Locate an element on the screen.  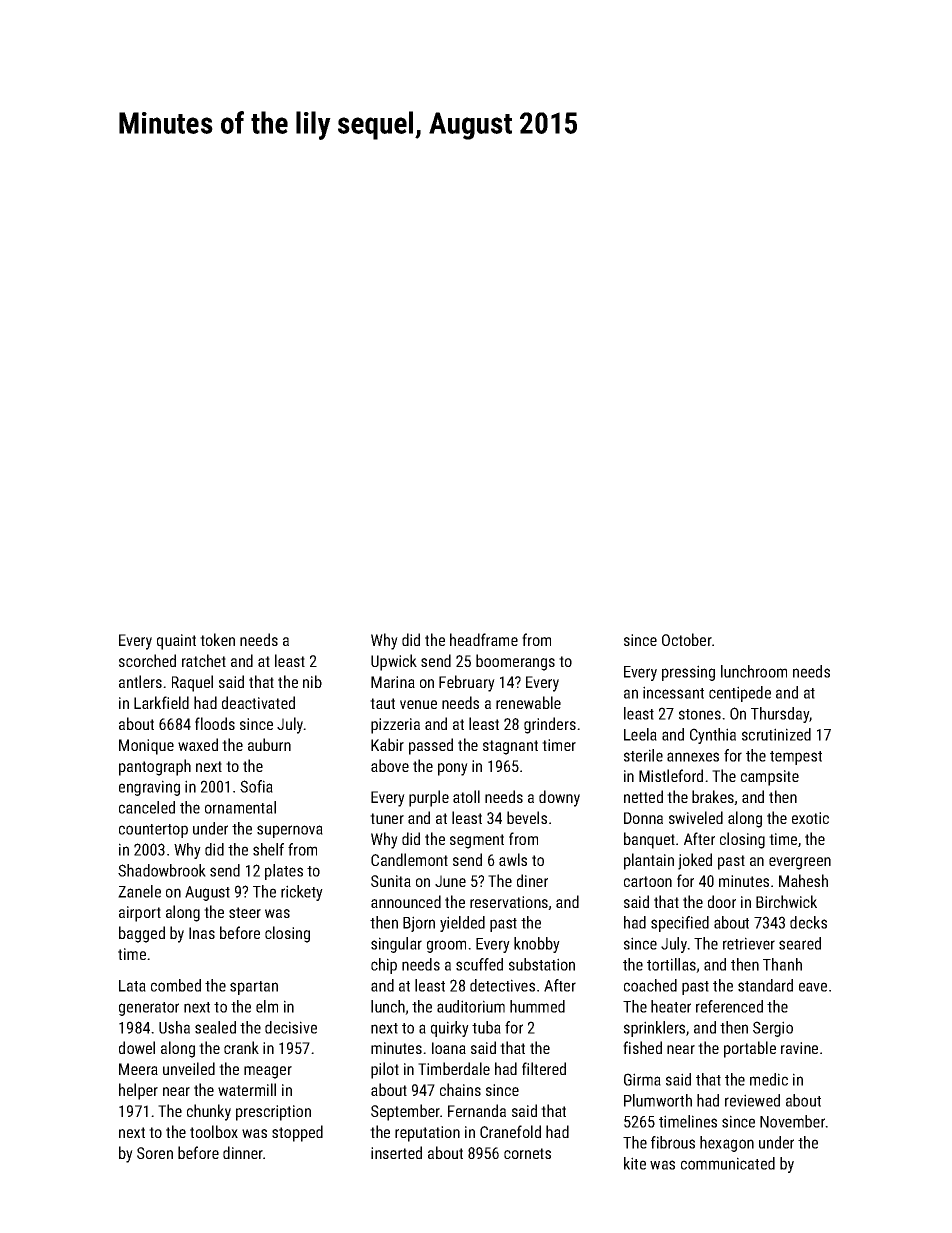
token is located at coordinates (217, 639).
